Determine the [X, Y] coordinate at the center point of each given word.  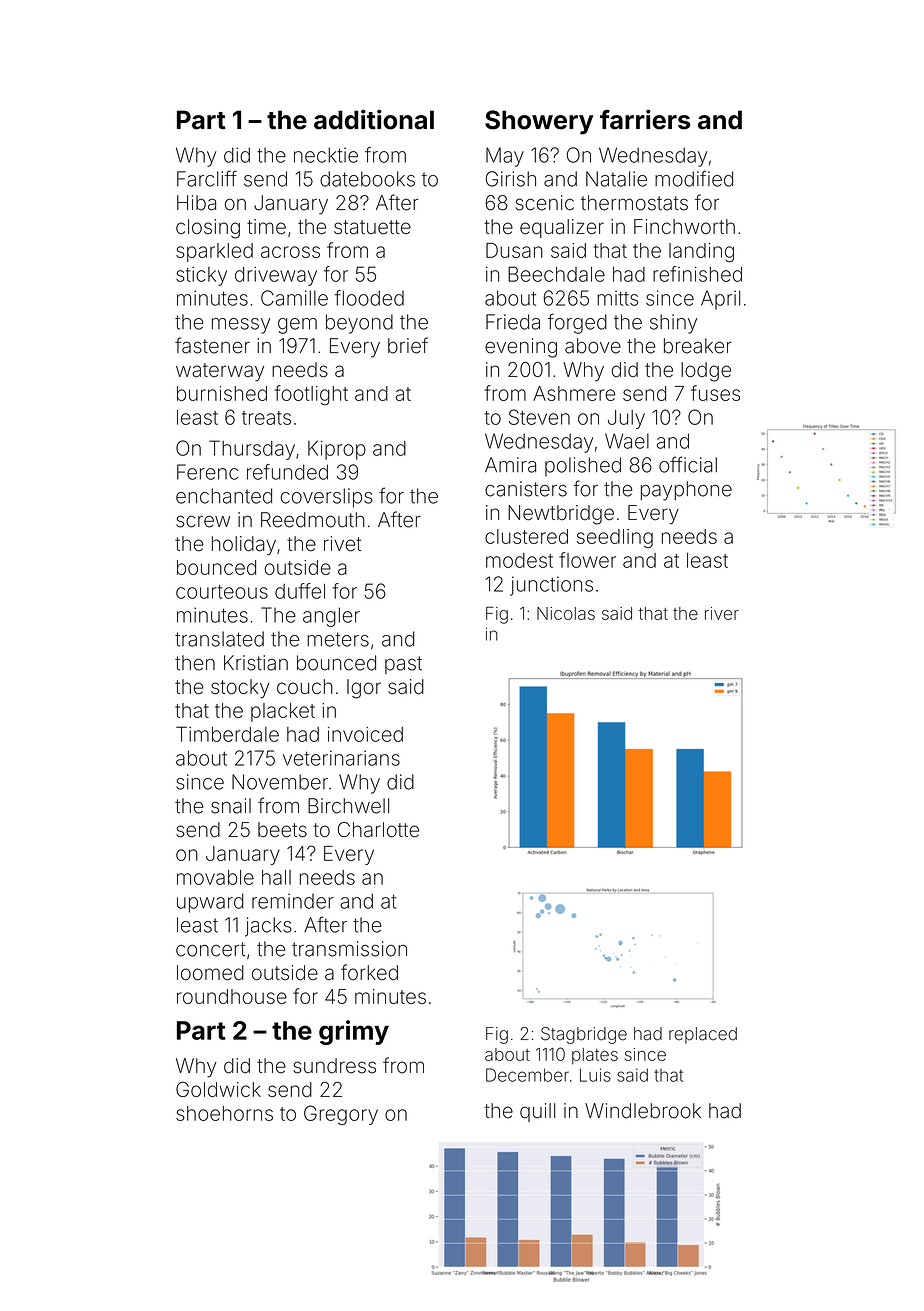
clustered [526, 536]
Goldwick [218, 1089]
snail [231, 806]
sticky [201, 276]
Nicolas [566, 613]
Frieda [513, 322]
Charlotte [378, 830]
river [722, 613]
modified [694, 178]
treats [266, 418]
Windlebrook [643, 1111]
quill [537, 1112]
